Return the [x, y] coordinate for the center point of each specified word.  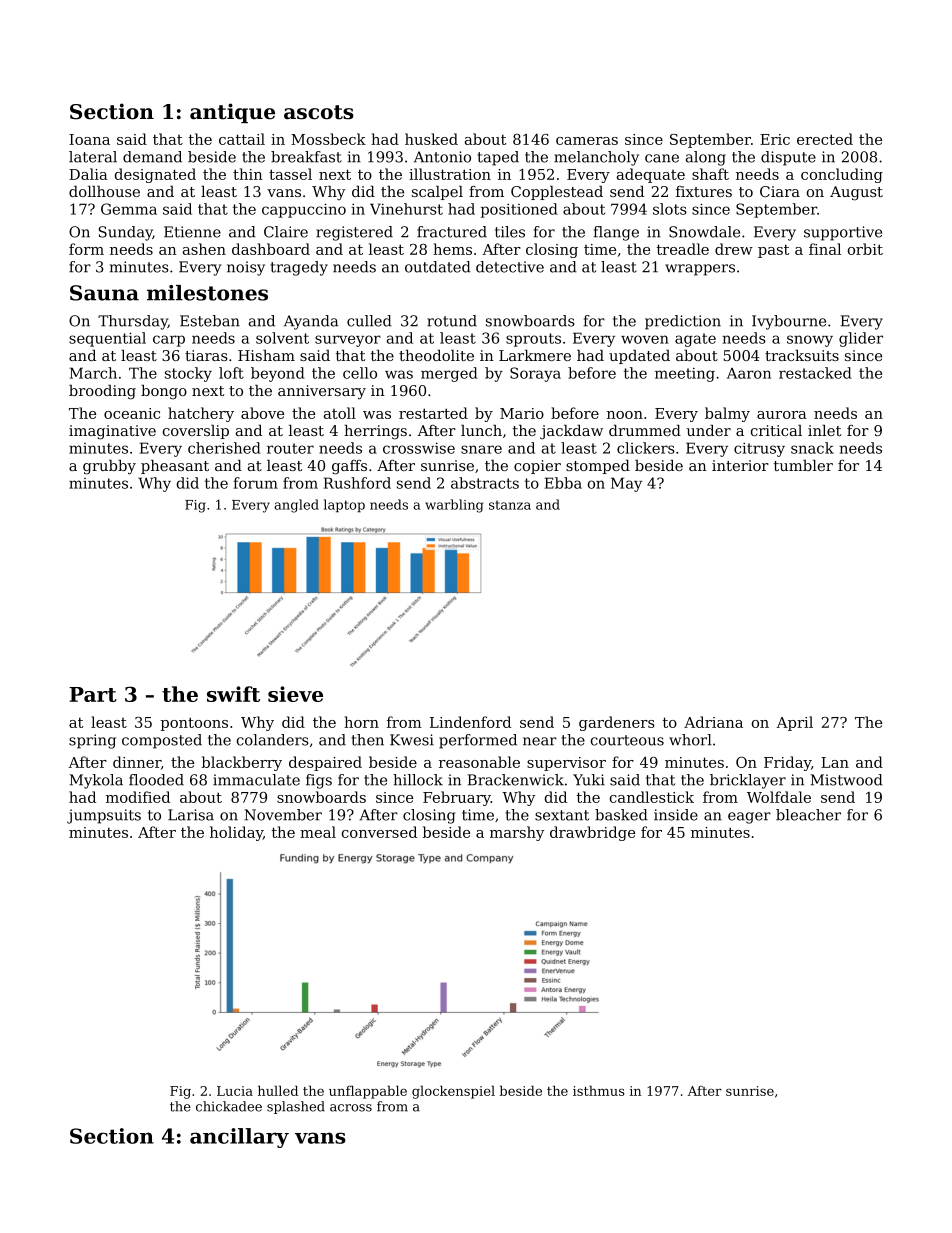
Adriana [713, 722]
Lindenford [470, 722]
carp [169, 341]
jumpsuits [104, 816]
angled [296, 506]
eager [749, 818]
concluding [842, 175]
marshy [517, 833]
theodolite [436, 355]
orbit [865, 249]
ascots [319, 112]
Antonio [442, 157]
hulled [278, 1090]
